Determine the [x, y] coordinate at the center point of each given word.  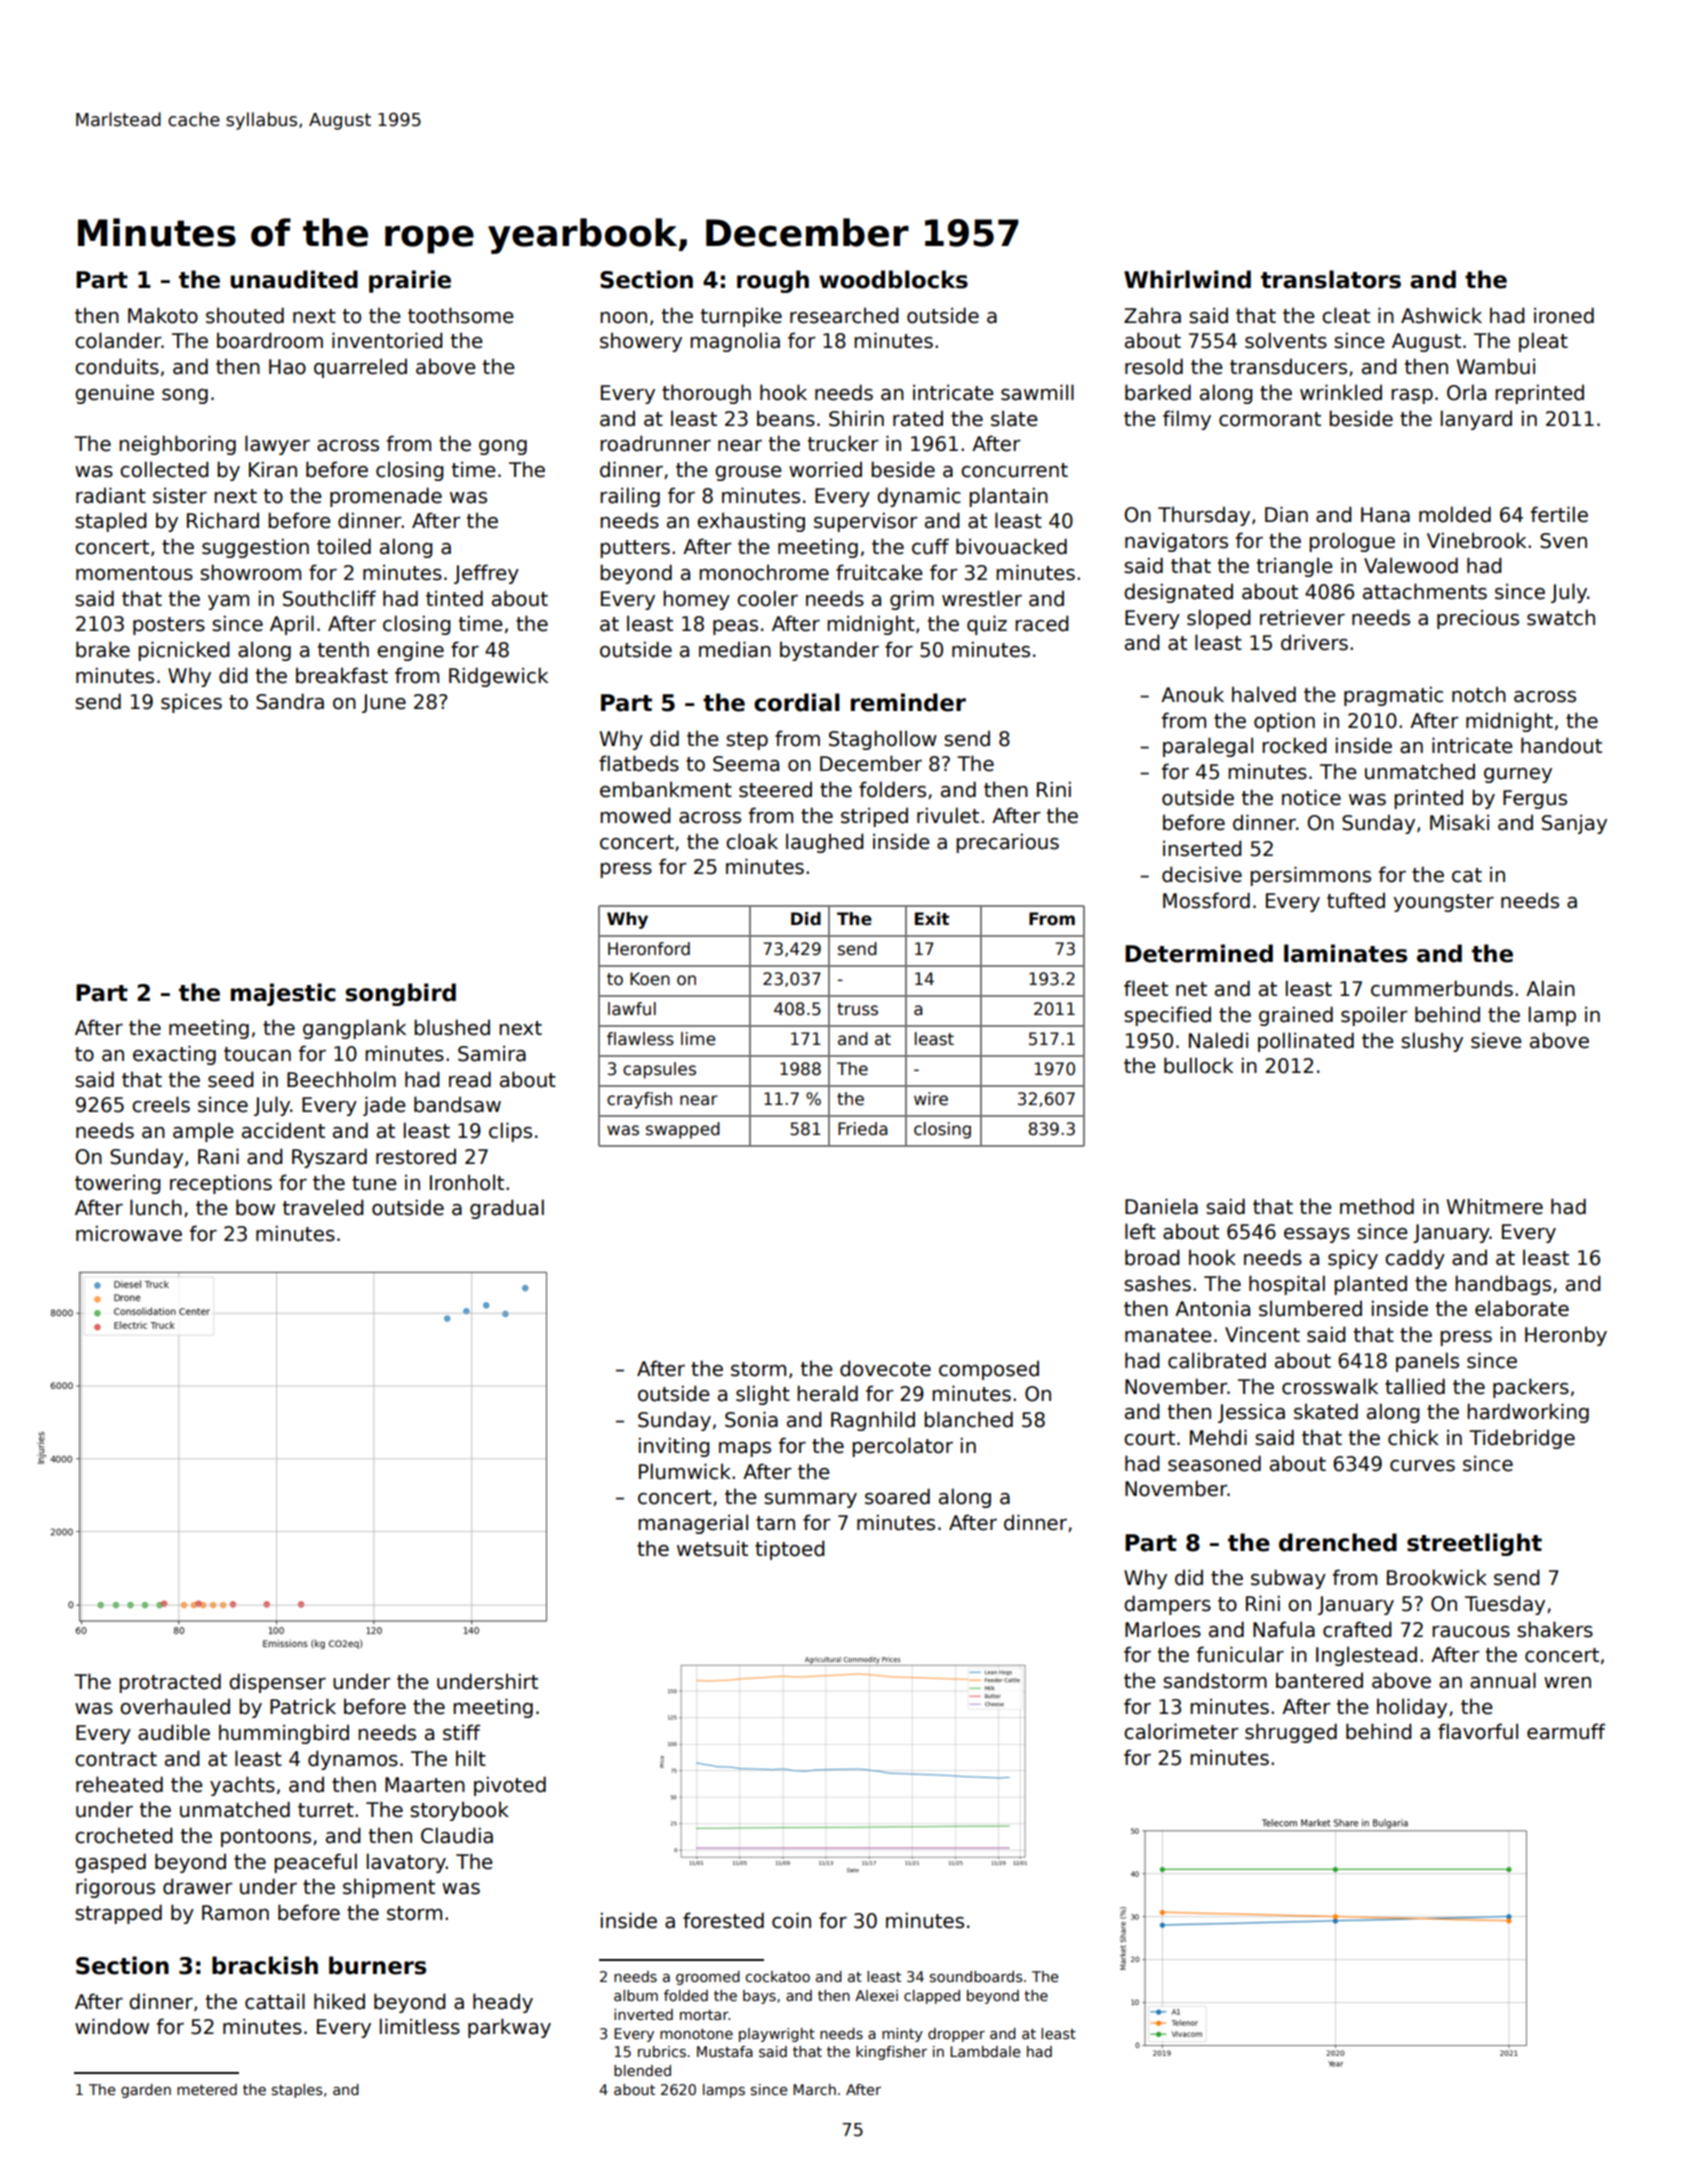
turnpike [741, 317]
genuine [114, 394]
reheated [119, 1784]
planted [1370, 1285]
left [1140, 1231]
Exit [932, 918]
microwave [129, 1233]
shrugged [1291, 1733]
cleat [1346, 315]
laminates [1345, 953]
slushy [1432, 1042]
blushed [452, 1027]
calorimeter [1181, 1731]
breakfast [342, 675]
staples [297, 2091]
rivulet [948, 815]
